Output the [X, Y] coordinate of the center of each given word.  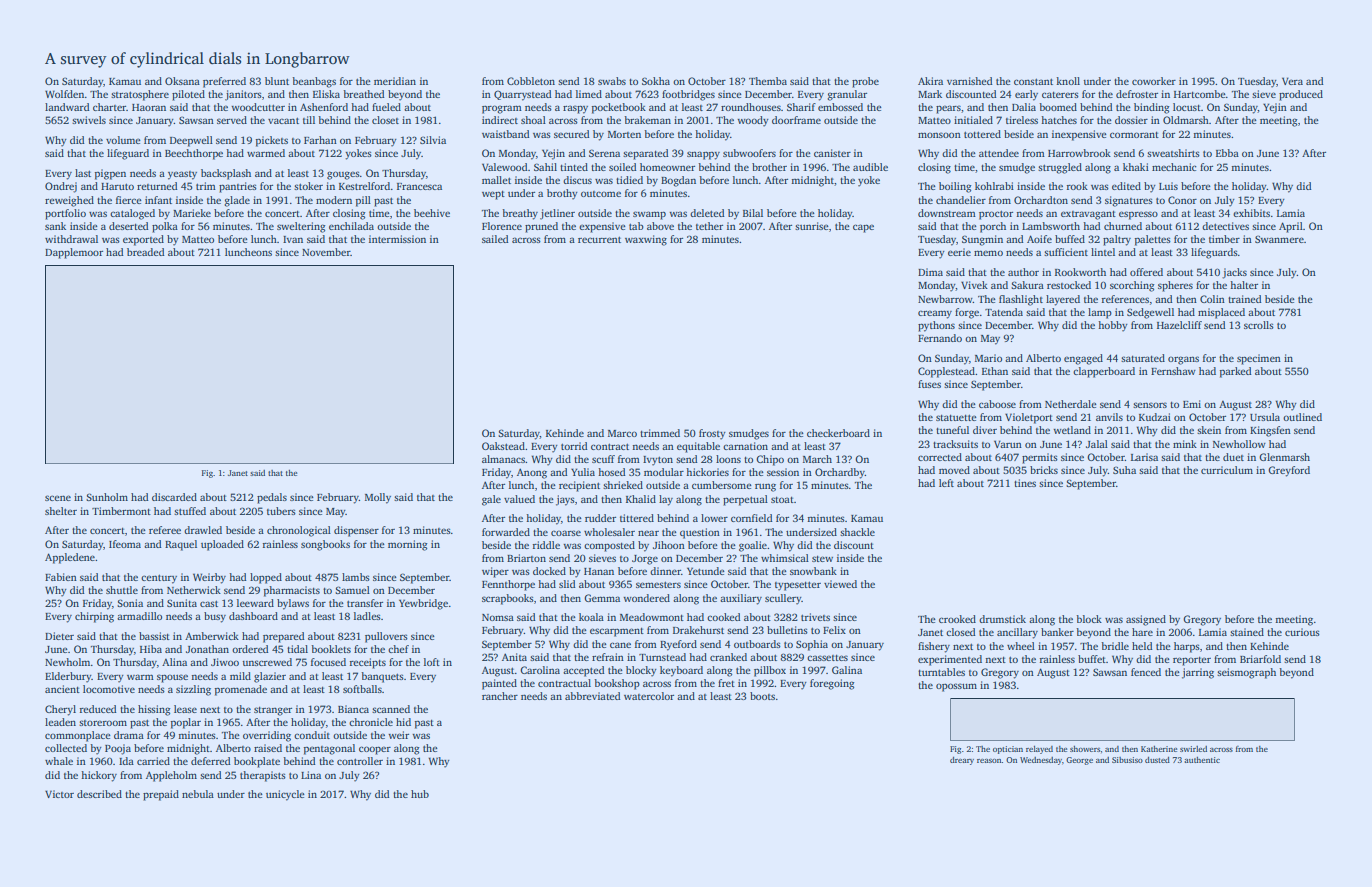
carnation [745, 446]
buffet [1092, 659]
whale [59, 761]
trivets [815, 617]
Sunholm [107, 497]
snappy [703, 155]
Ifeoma [125, 544]
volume [123, 140]
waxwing [646, 240]
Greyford [1289, 471]
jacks [1234, 273]
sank [55, 226]
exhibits [1251, 213]
